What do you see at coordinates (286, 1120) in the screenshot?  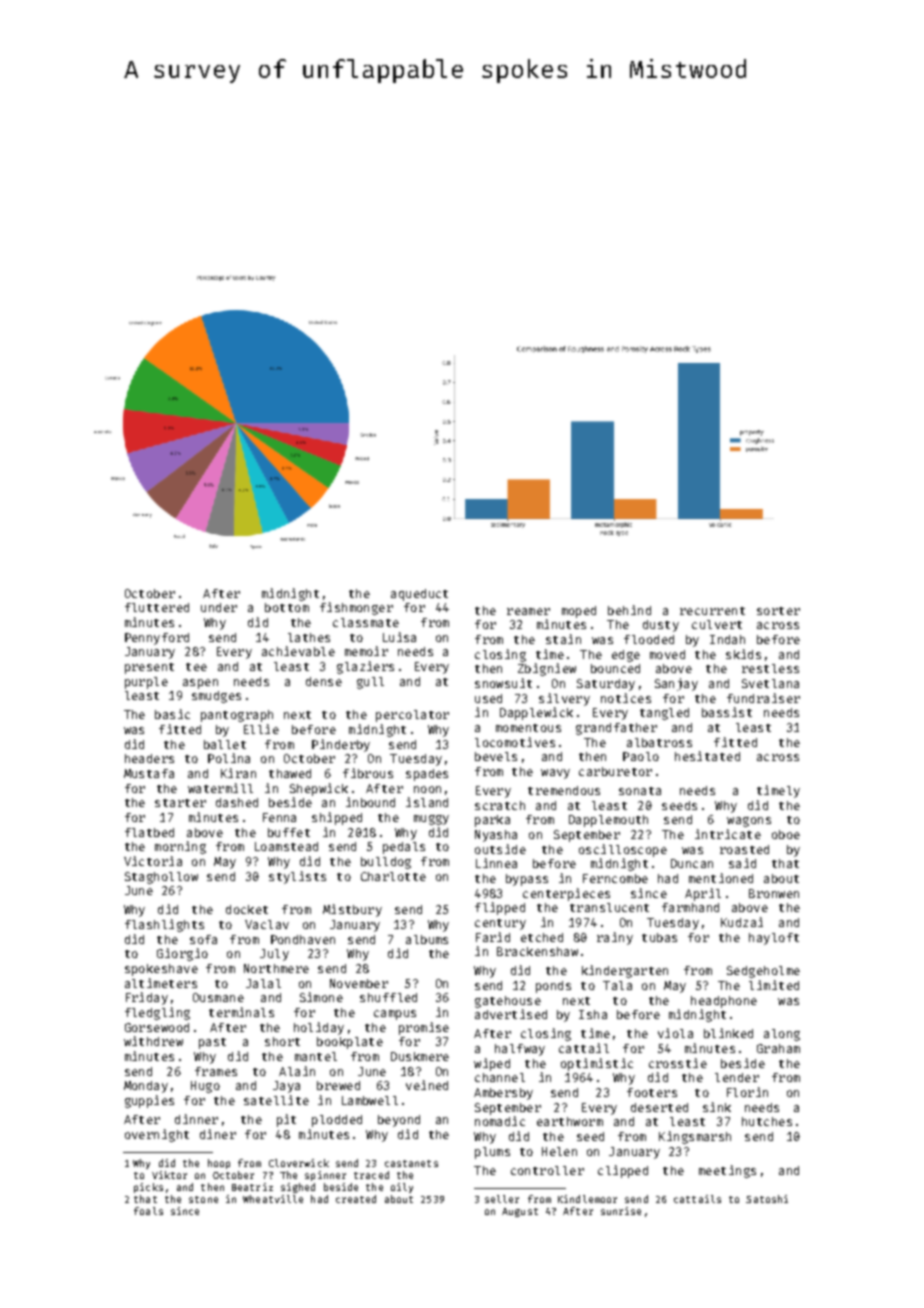 I see `pit` at bounding box center [286, 1120].
